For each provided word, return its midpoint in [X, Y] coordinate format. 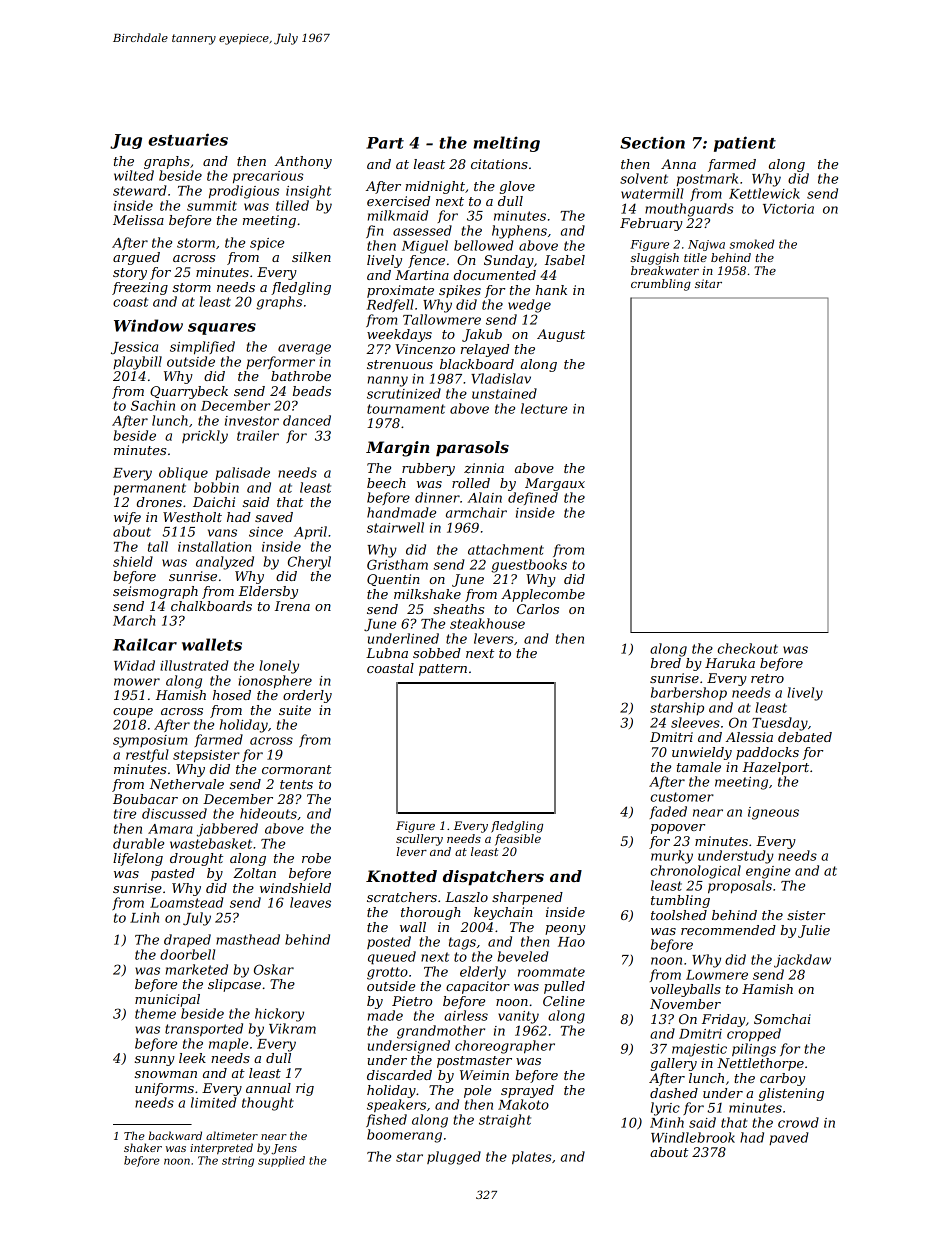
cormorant [297, 769]
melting [506, 144]
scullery [419, 840]
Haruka [730, 663]
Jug [126, 141]
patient [745, 144]
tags [462, 943]
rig [305, 1089]
